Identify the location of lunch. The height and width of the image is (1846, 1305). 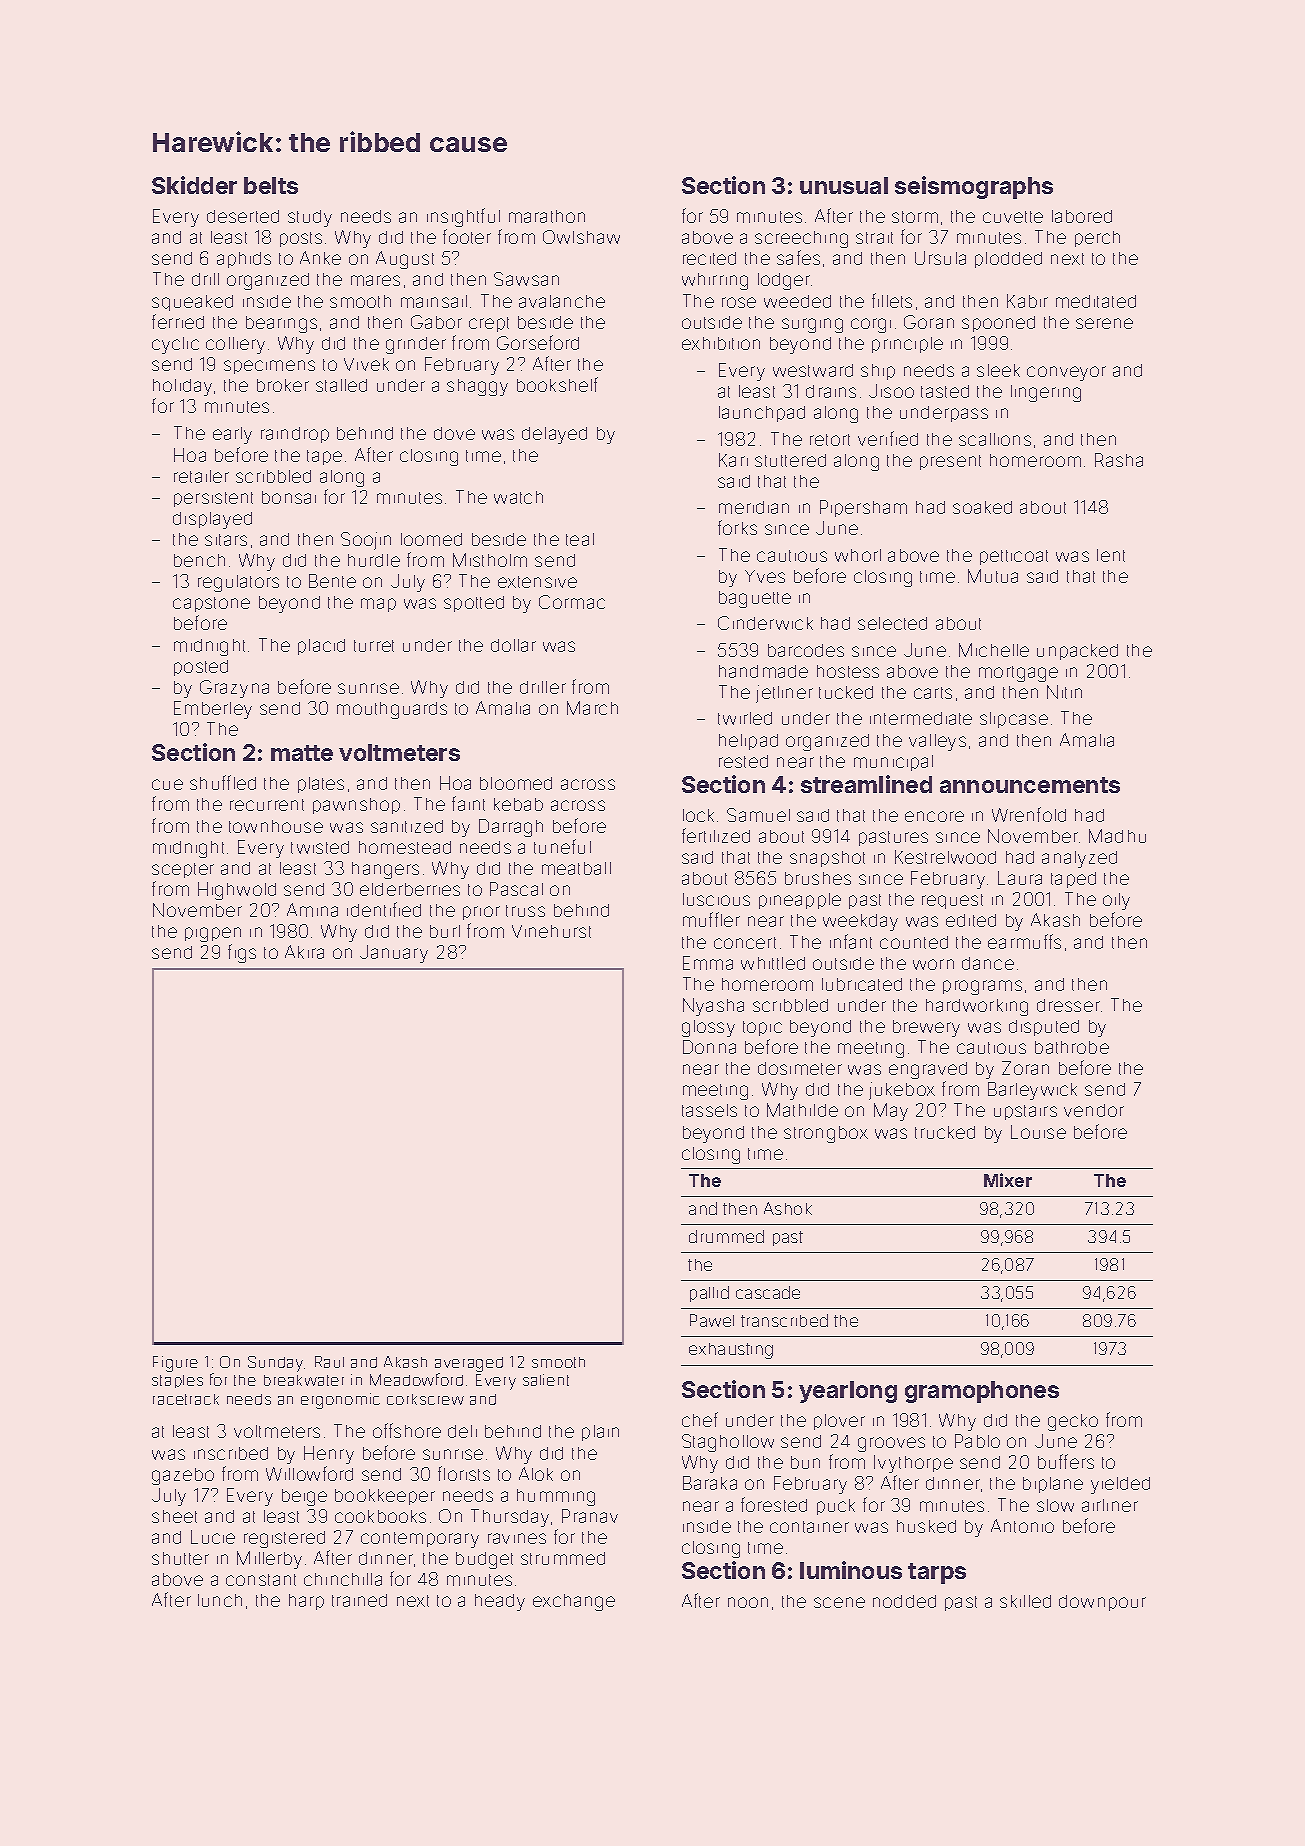
(220, 1600).
